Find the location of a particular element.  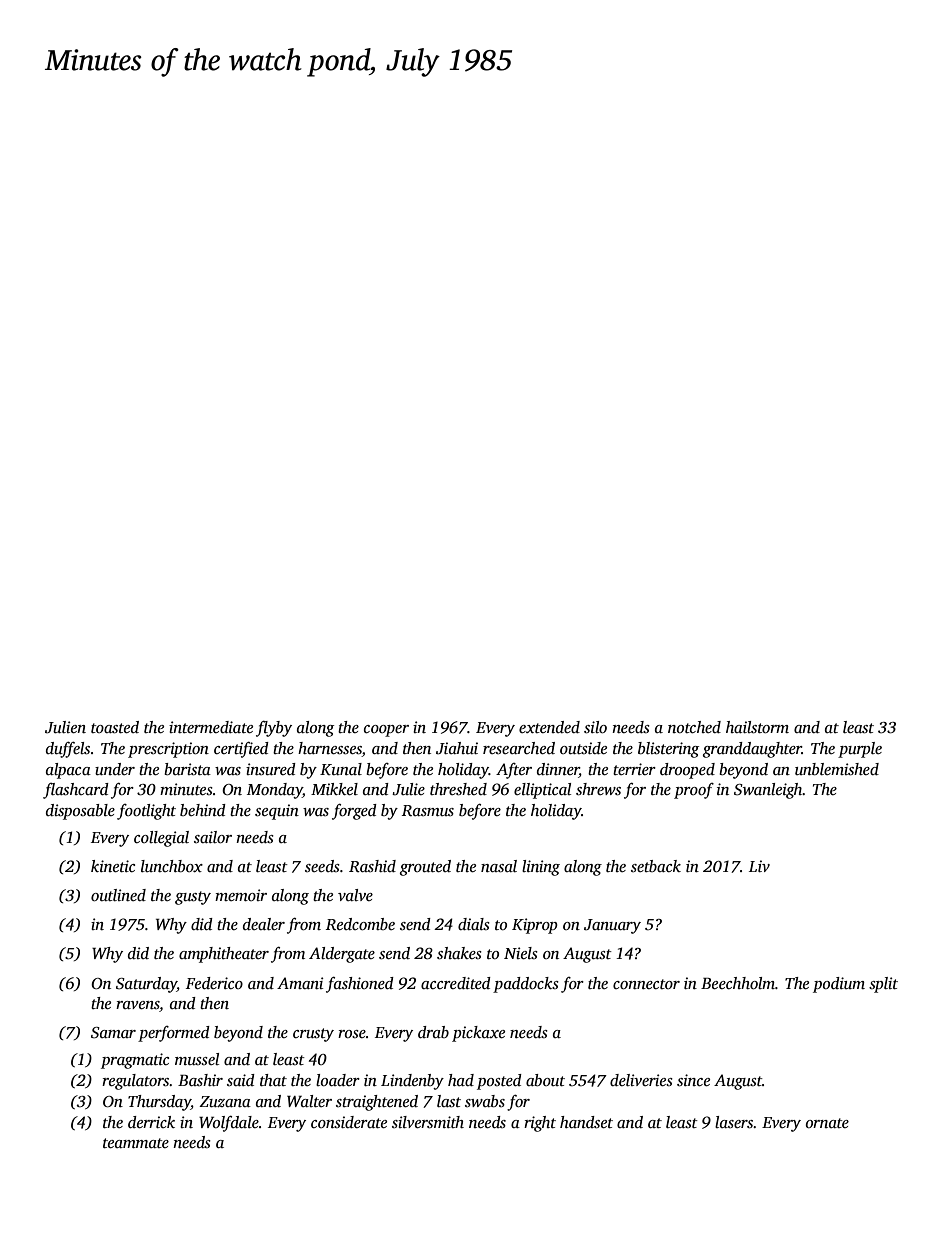

Rashid is located at coordinates (372, 866).
